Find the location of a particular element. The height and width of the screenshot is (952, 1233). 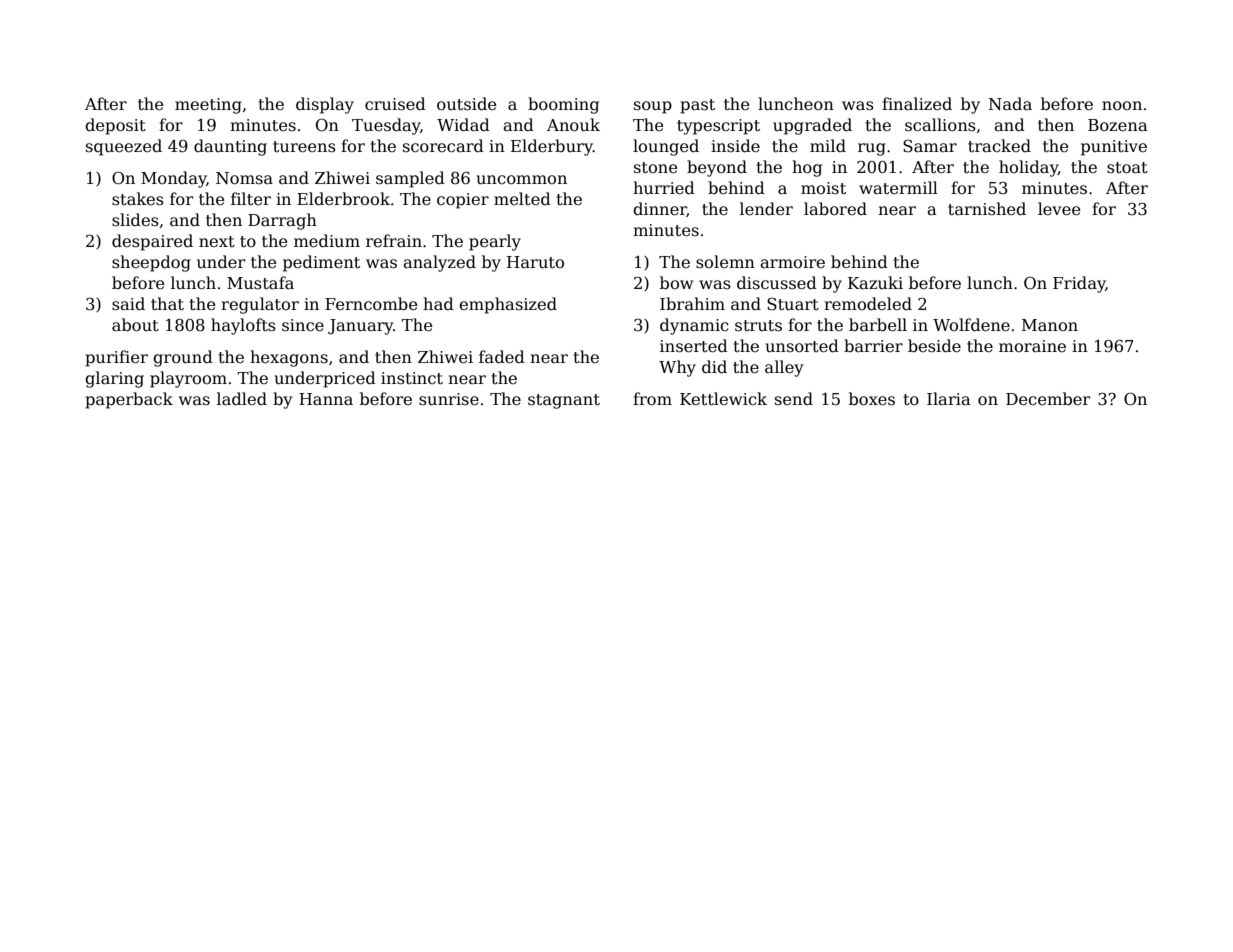

solemn is located at coordinates (725, 262).
